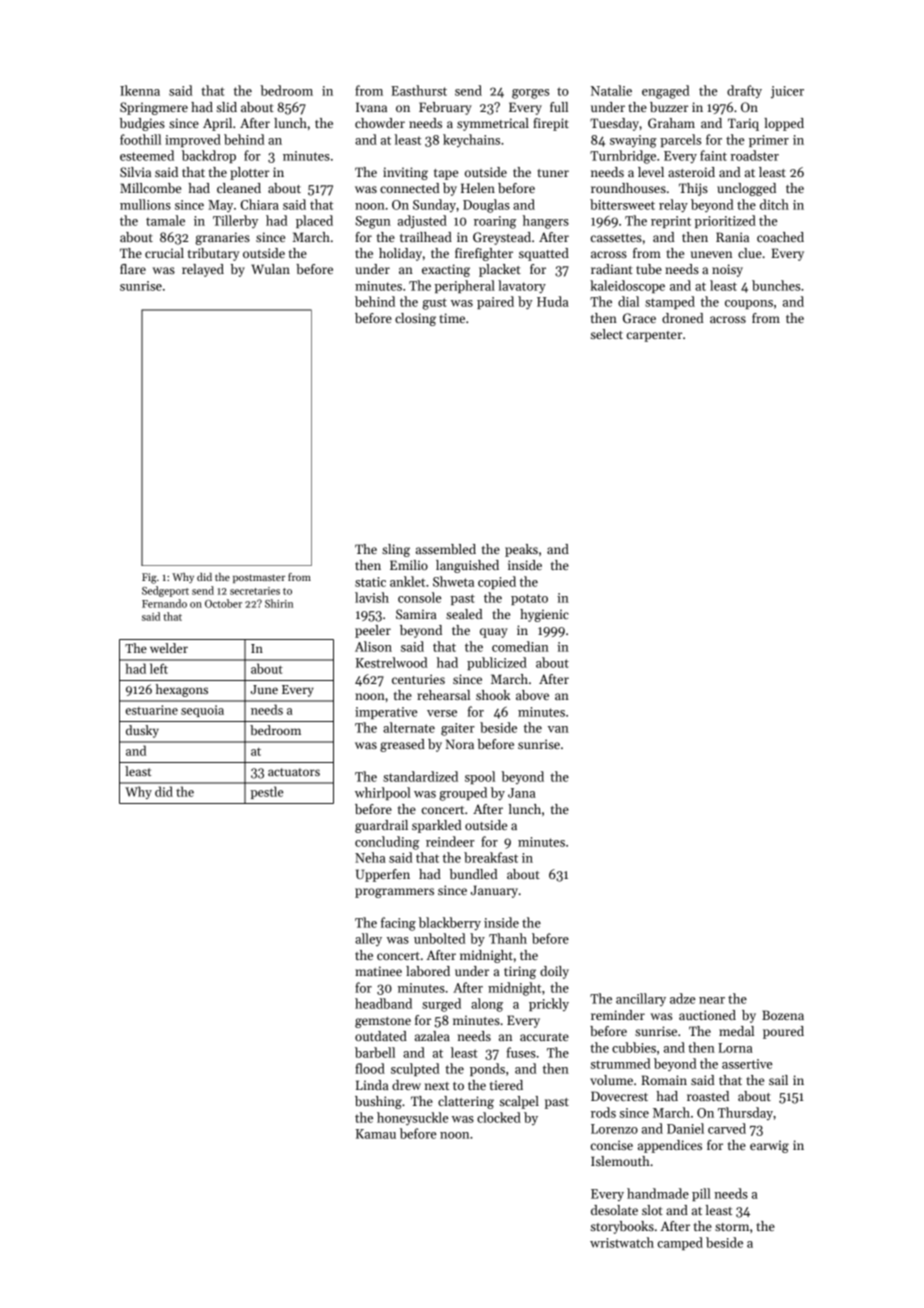 This screenshot has width=924, height=1308. Describe the element at coordinates (249, 173) in the screenshot. I see `plotter` at that location.
